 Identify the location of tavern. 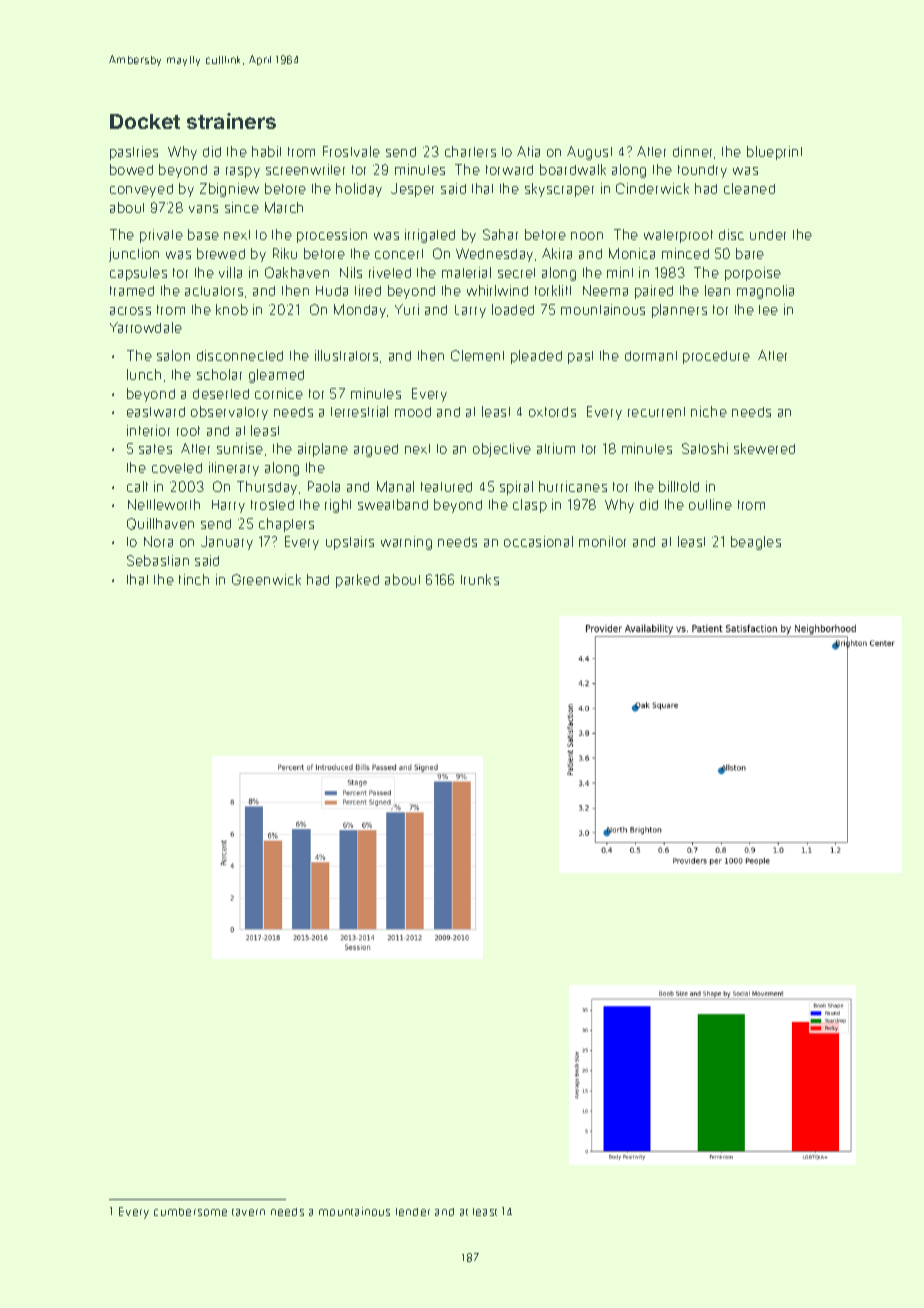
(248, 1212).
